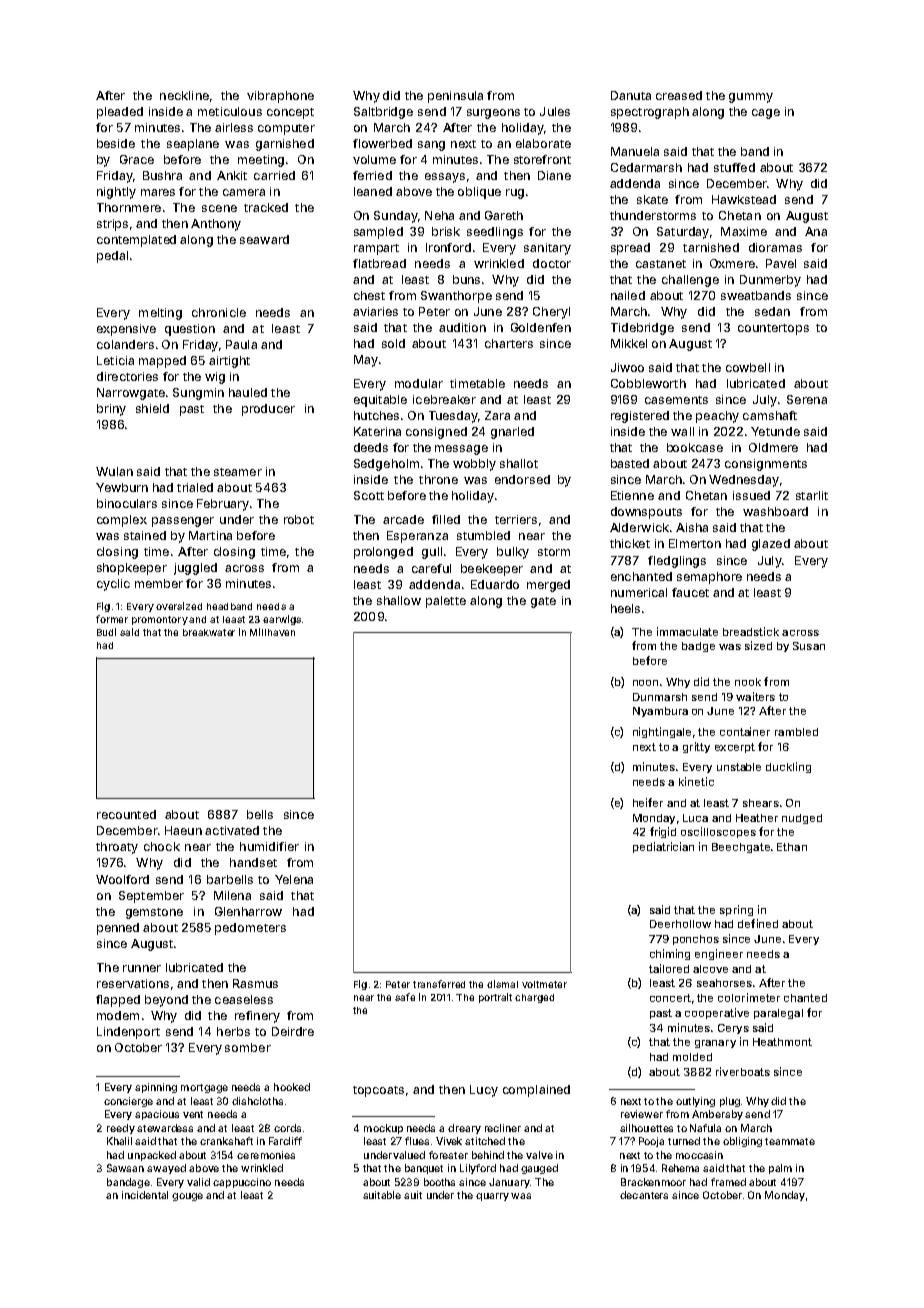 This screenshot has height=1308, width=924. I want to click on topcoats, so click(378, 1091).
